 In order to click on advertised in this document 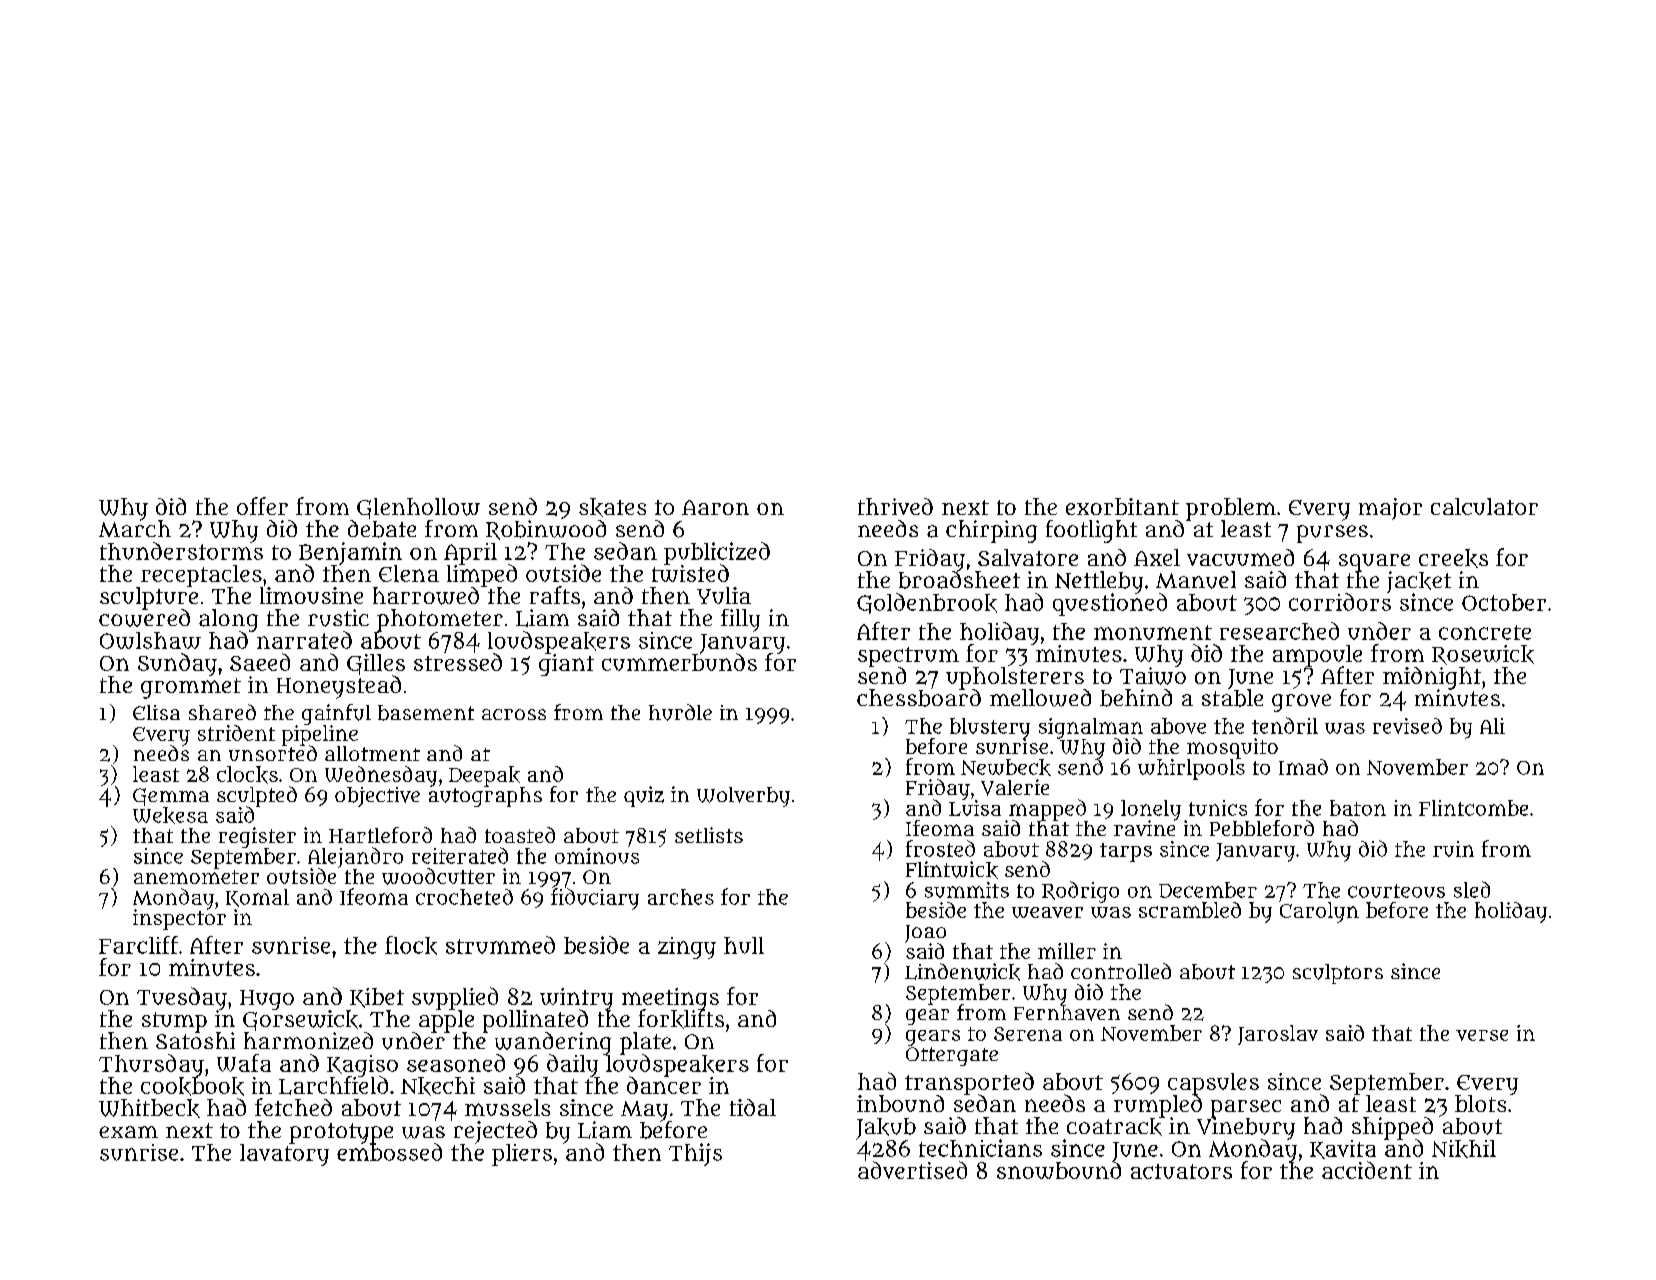, I will do `click(912, 1170)`.
